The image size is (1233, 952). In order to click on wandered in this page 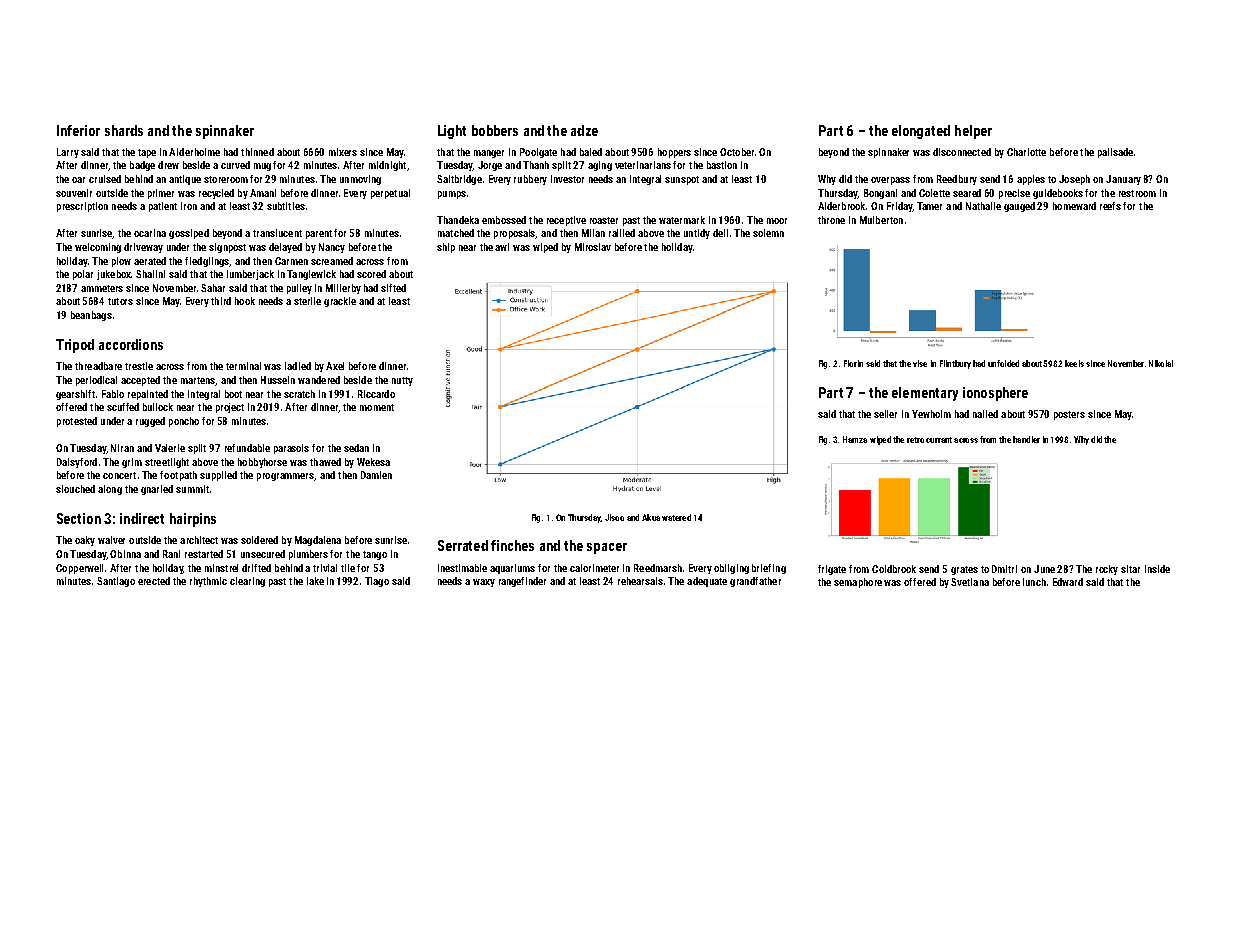, I will do `click(319, 380)`.
